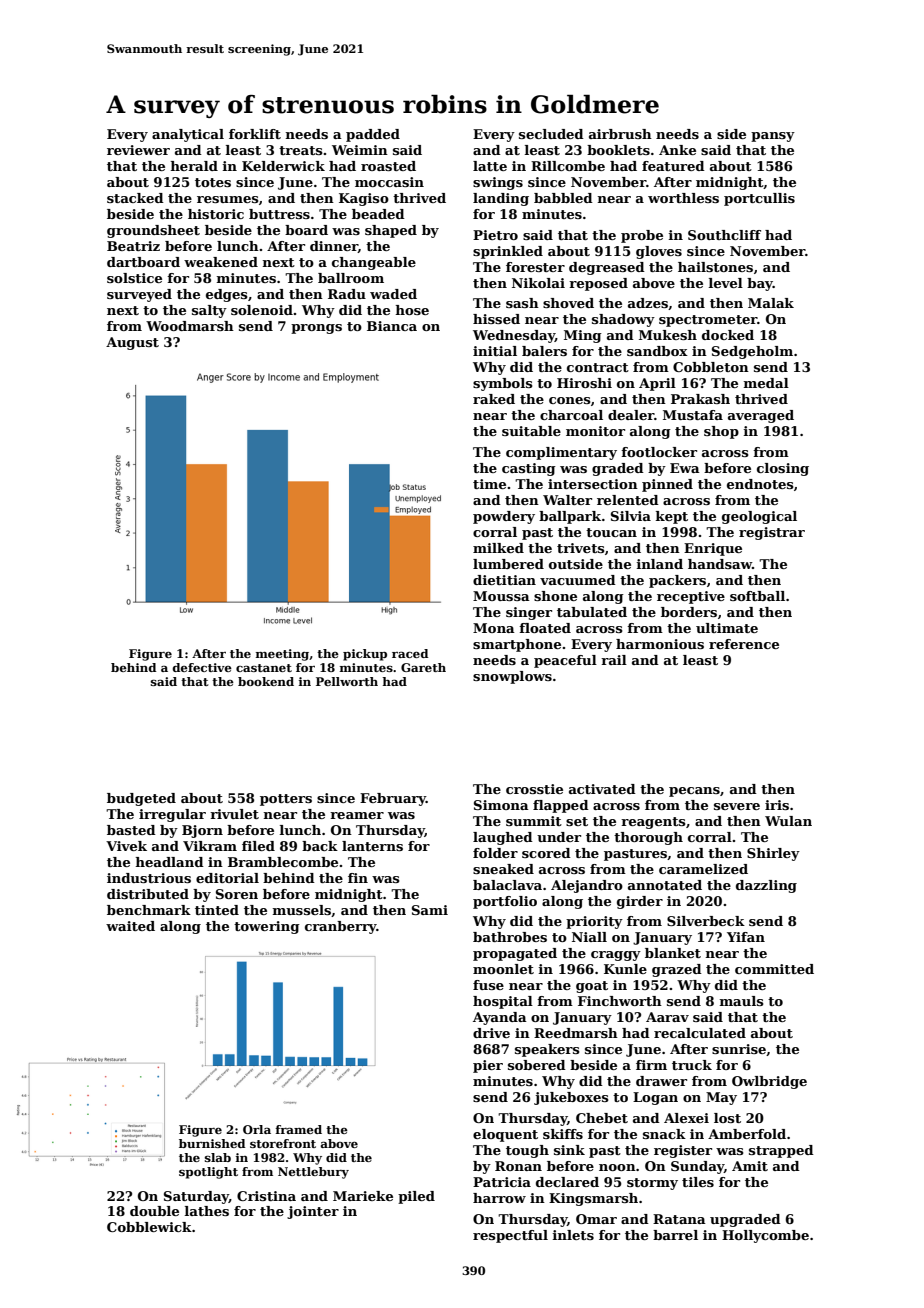 Image resolution: width=924 pixels, height=1308 pixels. I want to click on bookend, so click(266, 681).
